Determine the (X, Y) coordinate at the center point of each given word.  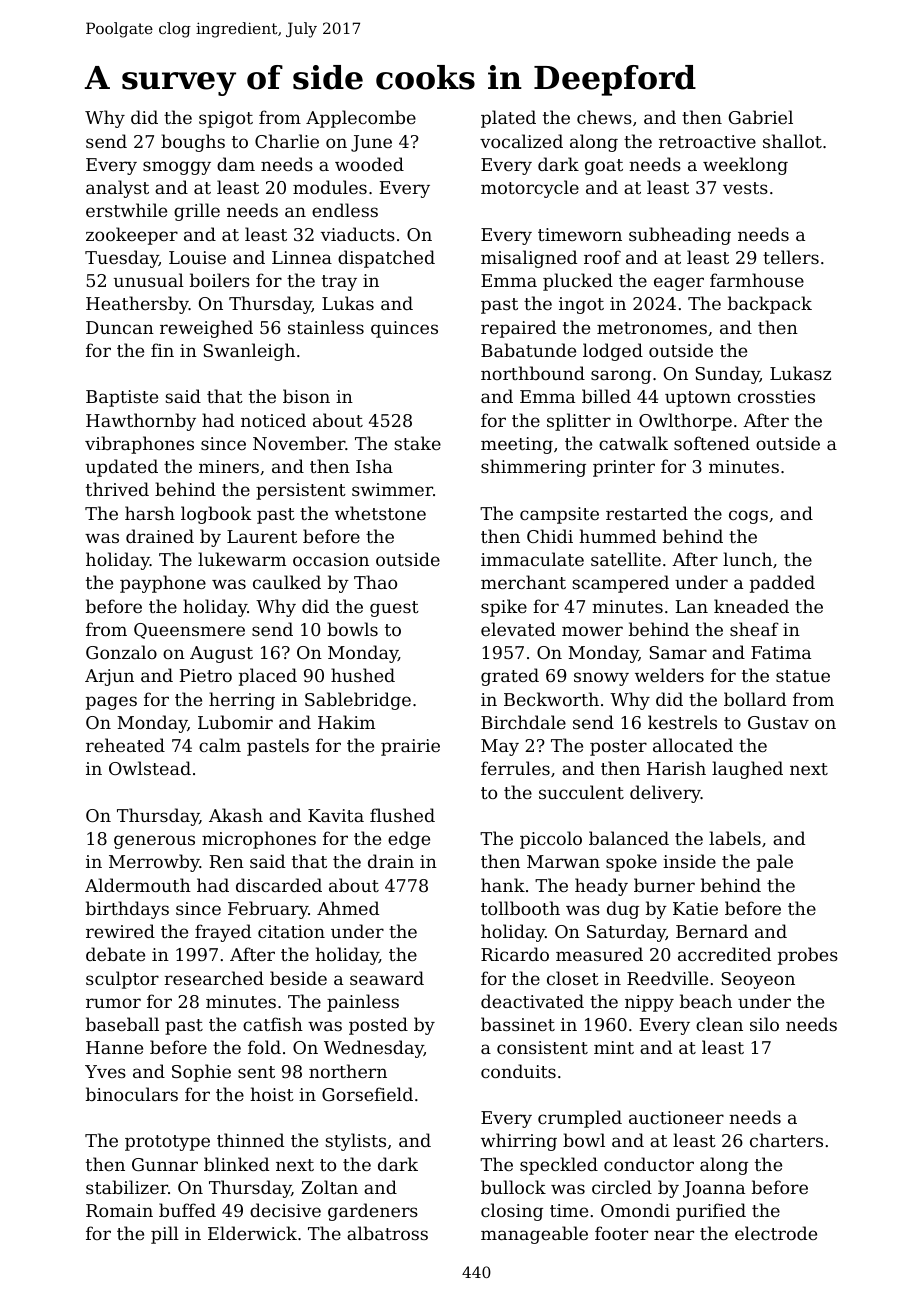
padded (782, 584)
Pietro (206, 675)
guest (394, 609)
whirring (519, 1142)
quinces (404, 329)
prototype (167, 1143)
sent (256, 1072)
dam (236, 164)
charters (786, 1140)
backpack (770, 305)
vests (745, 188)
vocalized (521, 141)
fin (162, 350)
